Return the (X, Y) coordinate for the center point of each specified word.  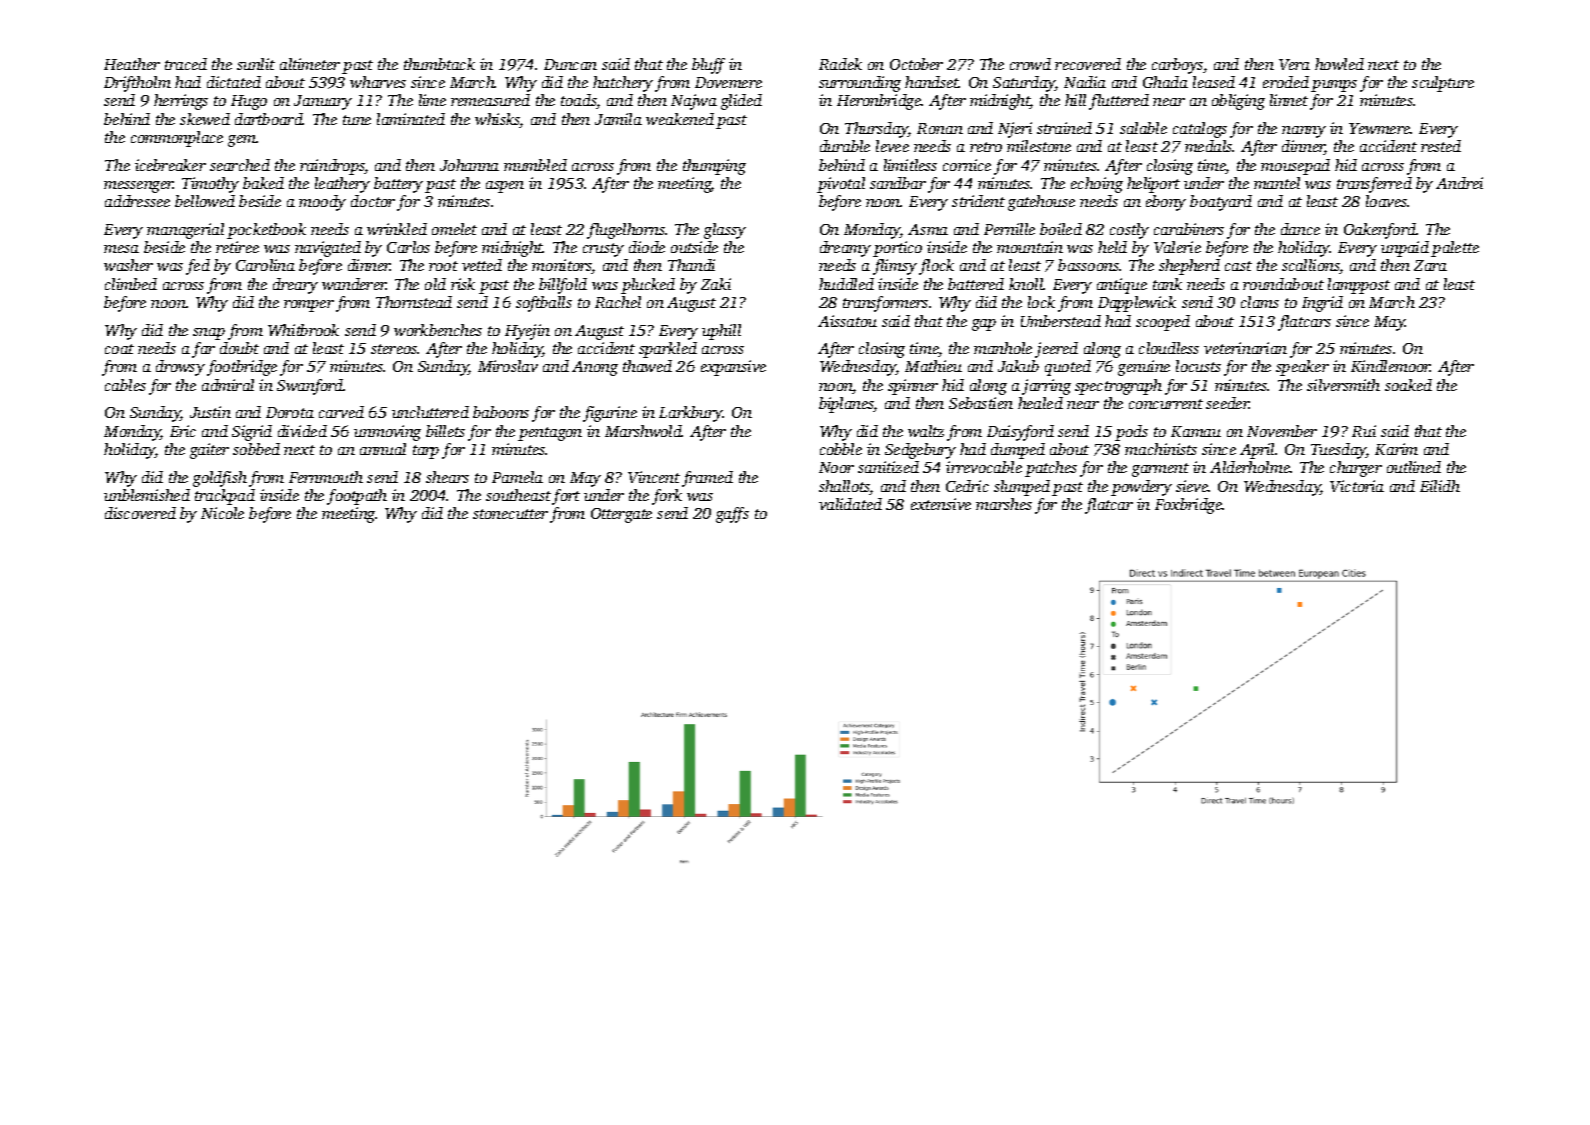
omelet (454, 229)
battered (976, 284)
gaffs (732, 515)
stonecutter (510, 514)
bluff (708, 66)
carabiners (1189, 229)
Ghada (1165, 82)
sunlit (256, 64)
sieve (1192, 486)
